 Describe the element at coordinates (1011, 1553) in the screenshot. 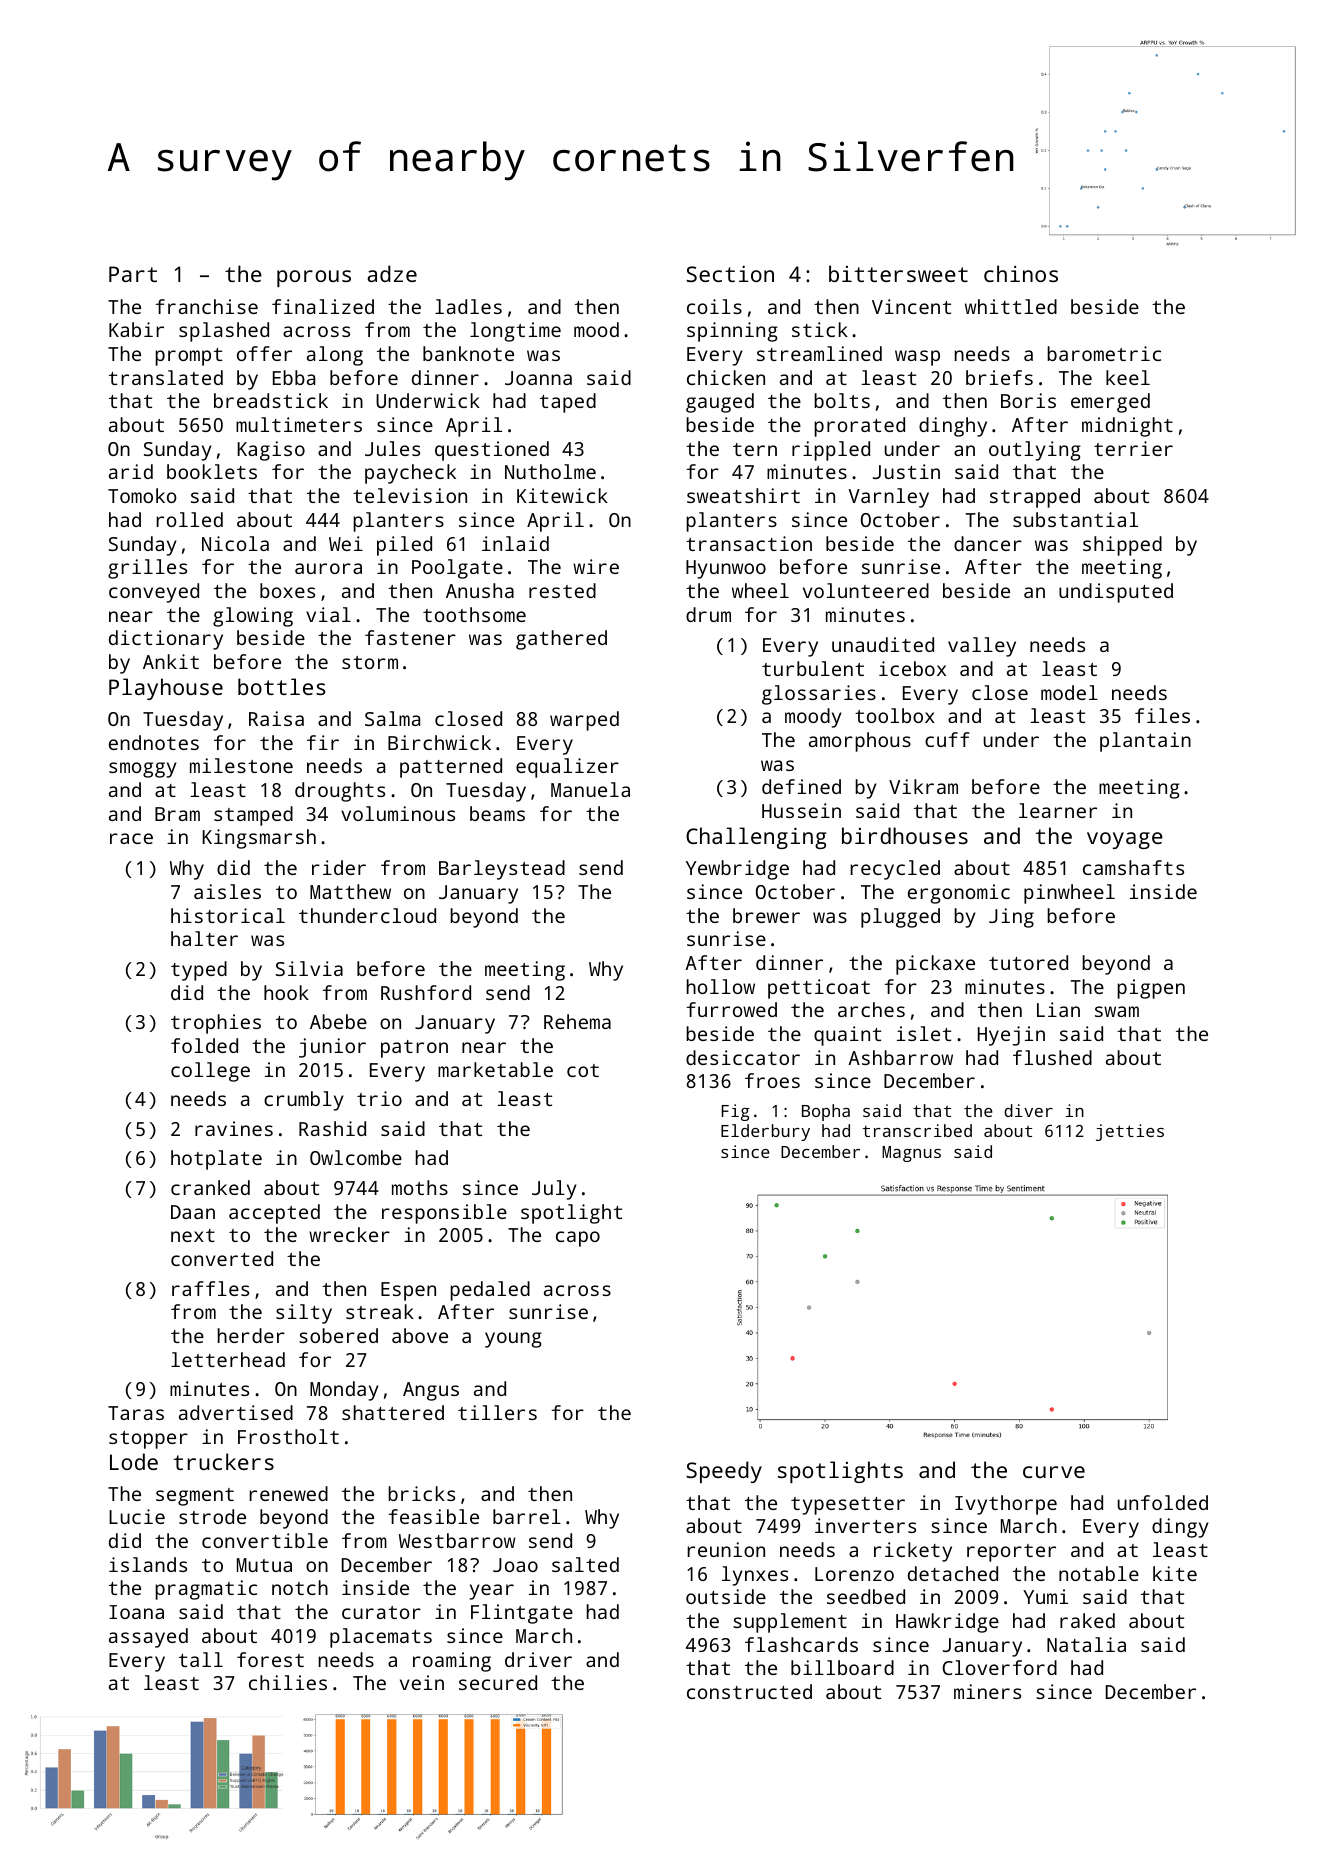

I see `reporter` at that location.
